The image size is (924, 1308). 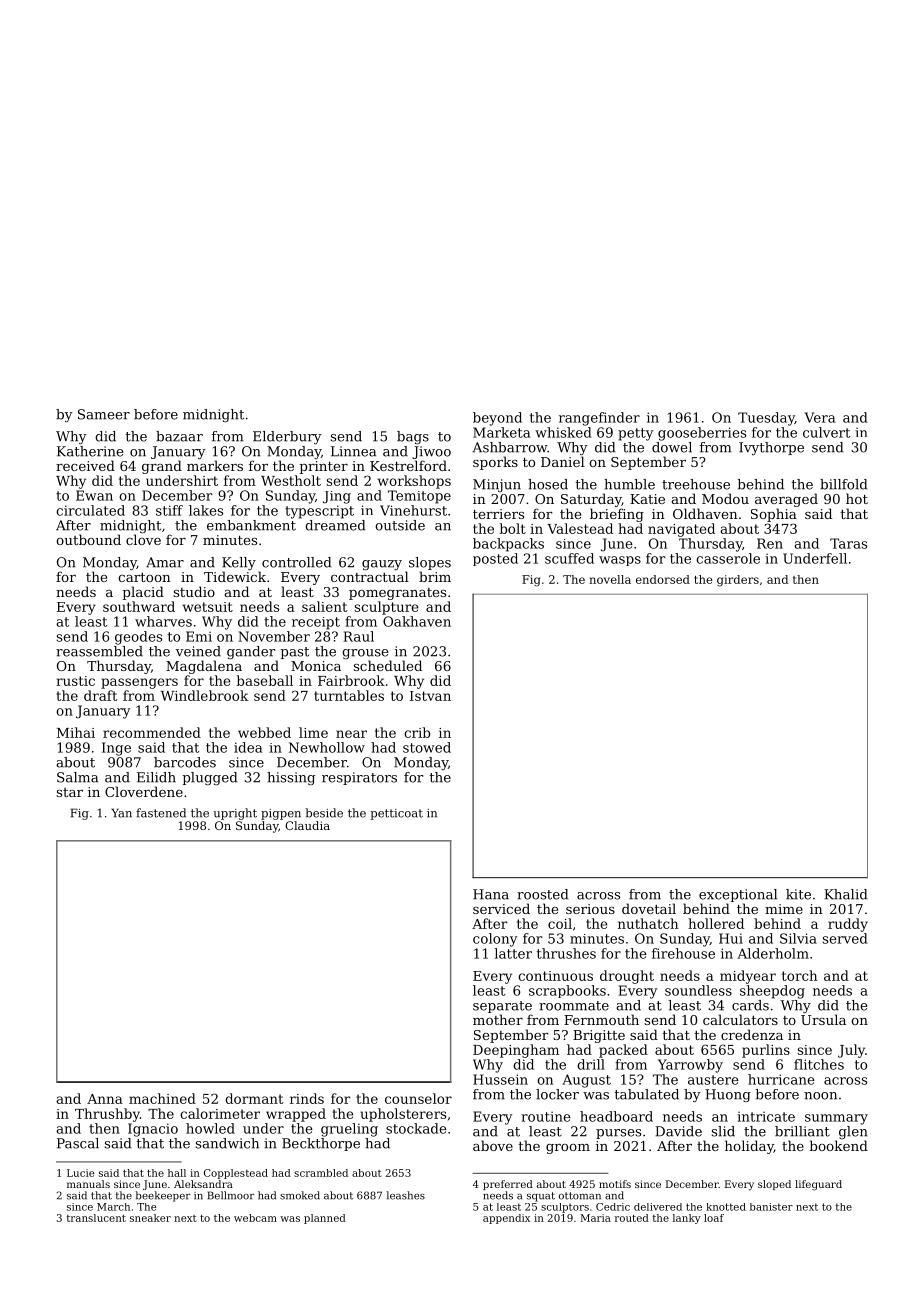 What do you see at coordinates (826, 432) in the screenshot?
I see `culvert` at bounding box center [826, 432].
